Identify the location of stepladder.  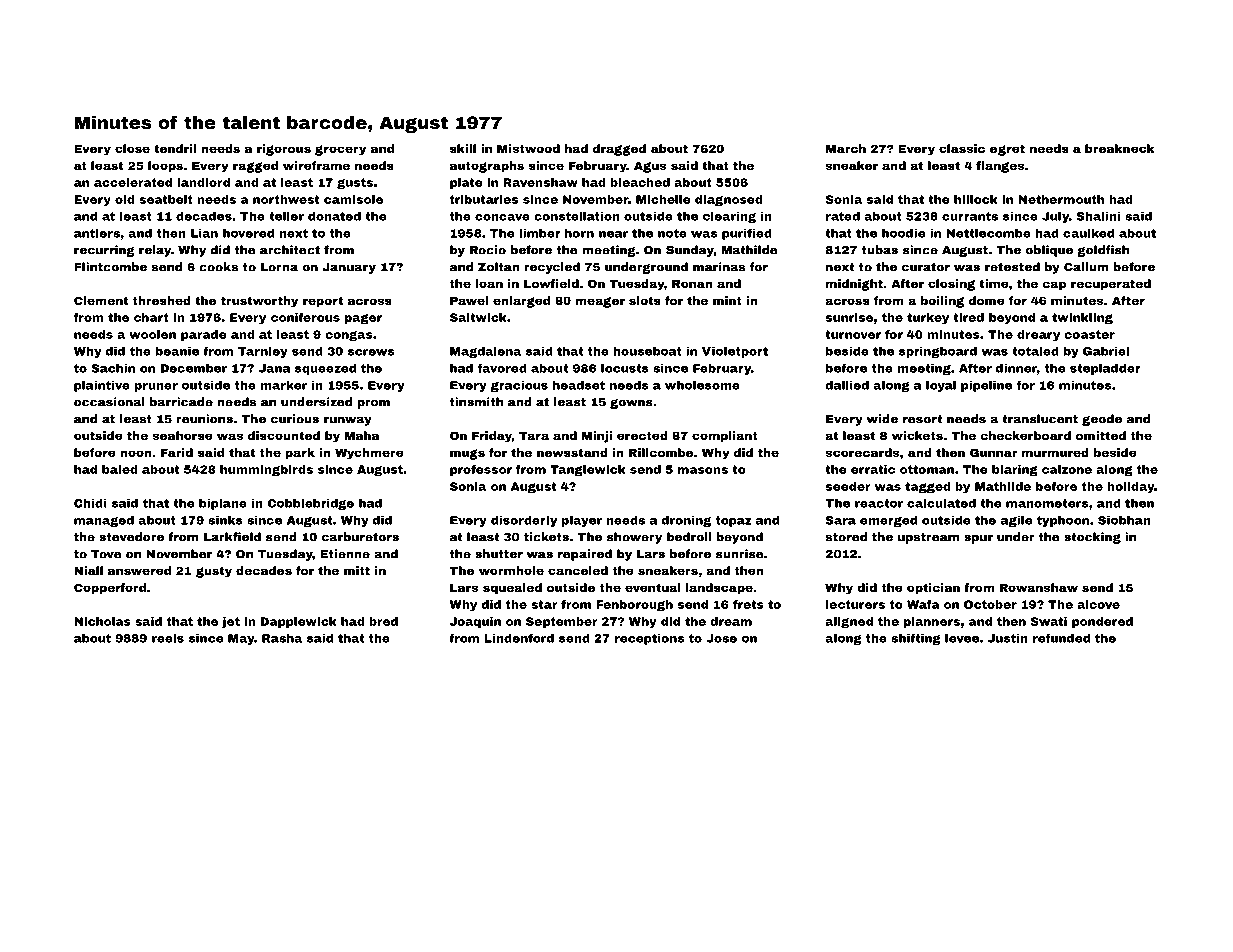
(1105, 369).
